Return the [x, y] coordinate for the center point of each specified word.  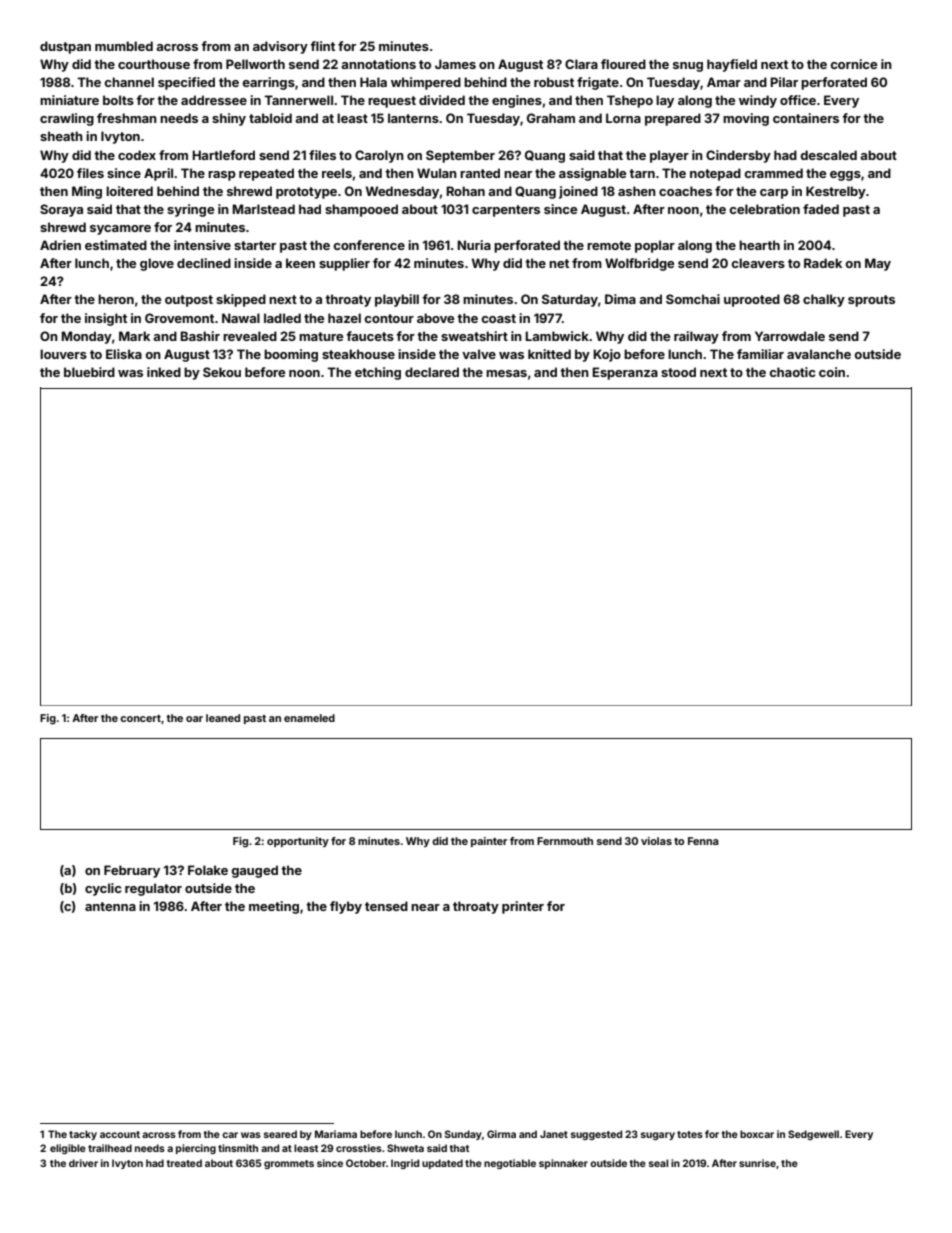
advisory [280, 47]
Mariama [336, 1134]
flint [322, 46]
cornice [853, 64]
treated [184, 1163]
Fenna [703, 841]
